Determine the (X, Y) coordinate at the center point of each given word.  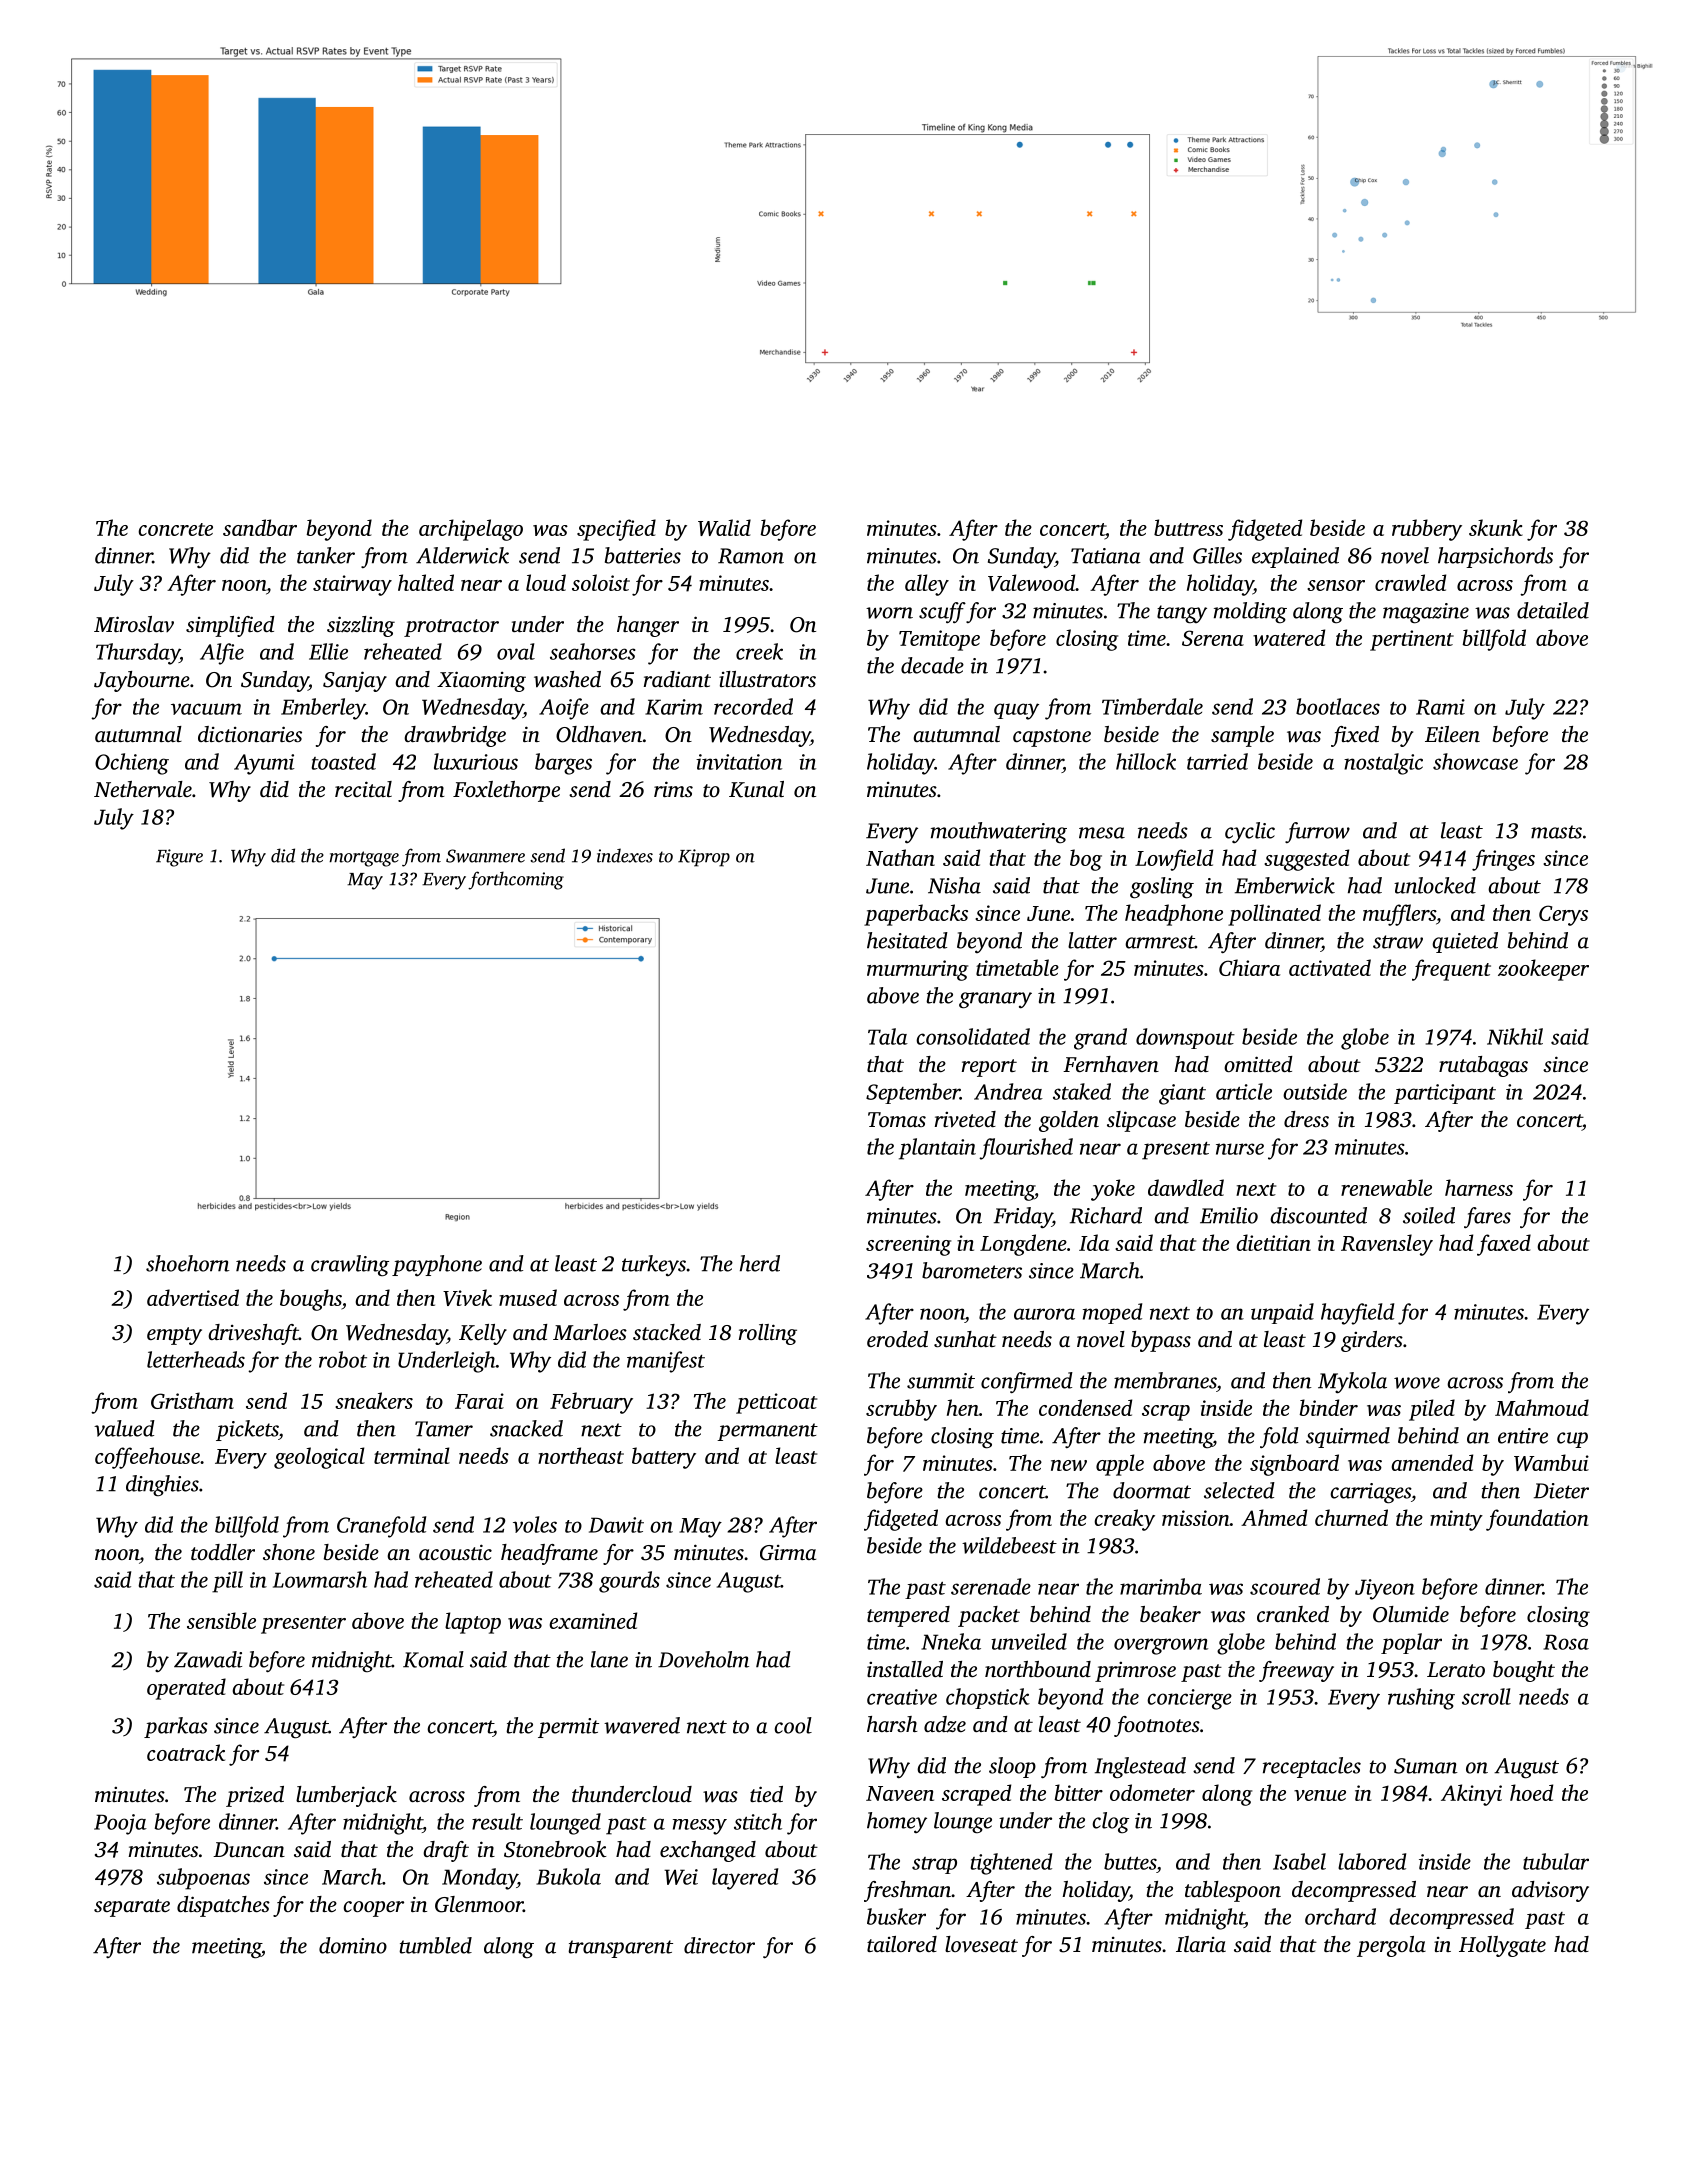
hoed (1531, 1792)
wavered (642, 1725)
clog (1110, 1823)
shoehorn (188, 1263)
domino (353, 1945)
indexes (625, 855)
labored (1372, 1861)
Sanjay (355, 681)
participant (1445, 1094)
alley (927, 585)
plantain (937, 1149)
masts (1556, 832)
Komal (433, 1659)
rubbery (1427, 530)
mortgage (364, 859)
